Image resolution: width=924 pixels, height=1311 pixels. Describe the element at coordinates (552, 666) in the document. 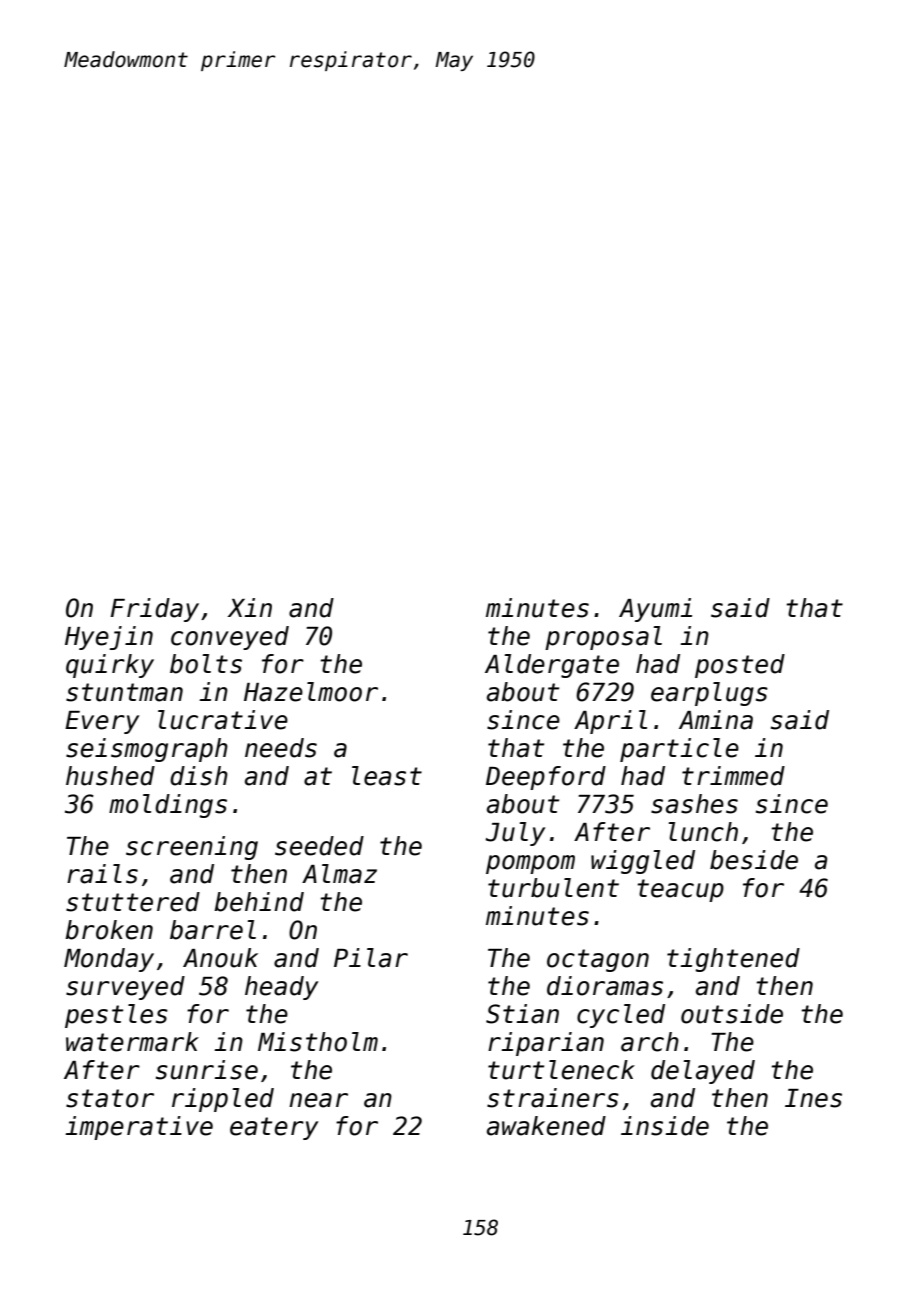

I see `Aldergate` at that location.
